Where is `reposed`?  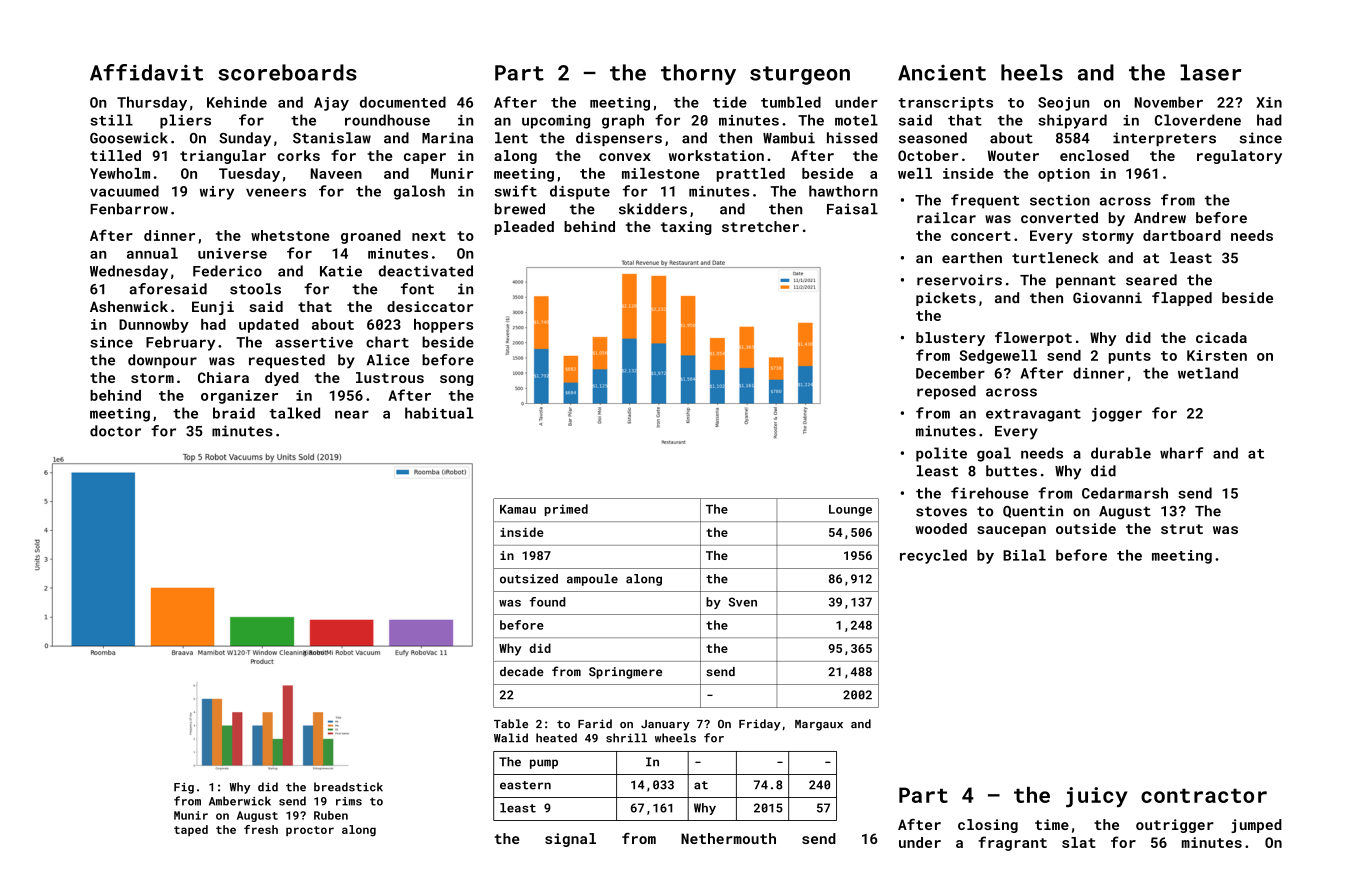
reposed is located at coordinates (946, 392).
